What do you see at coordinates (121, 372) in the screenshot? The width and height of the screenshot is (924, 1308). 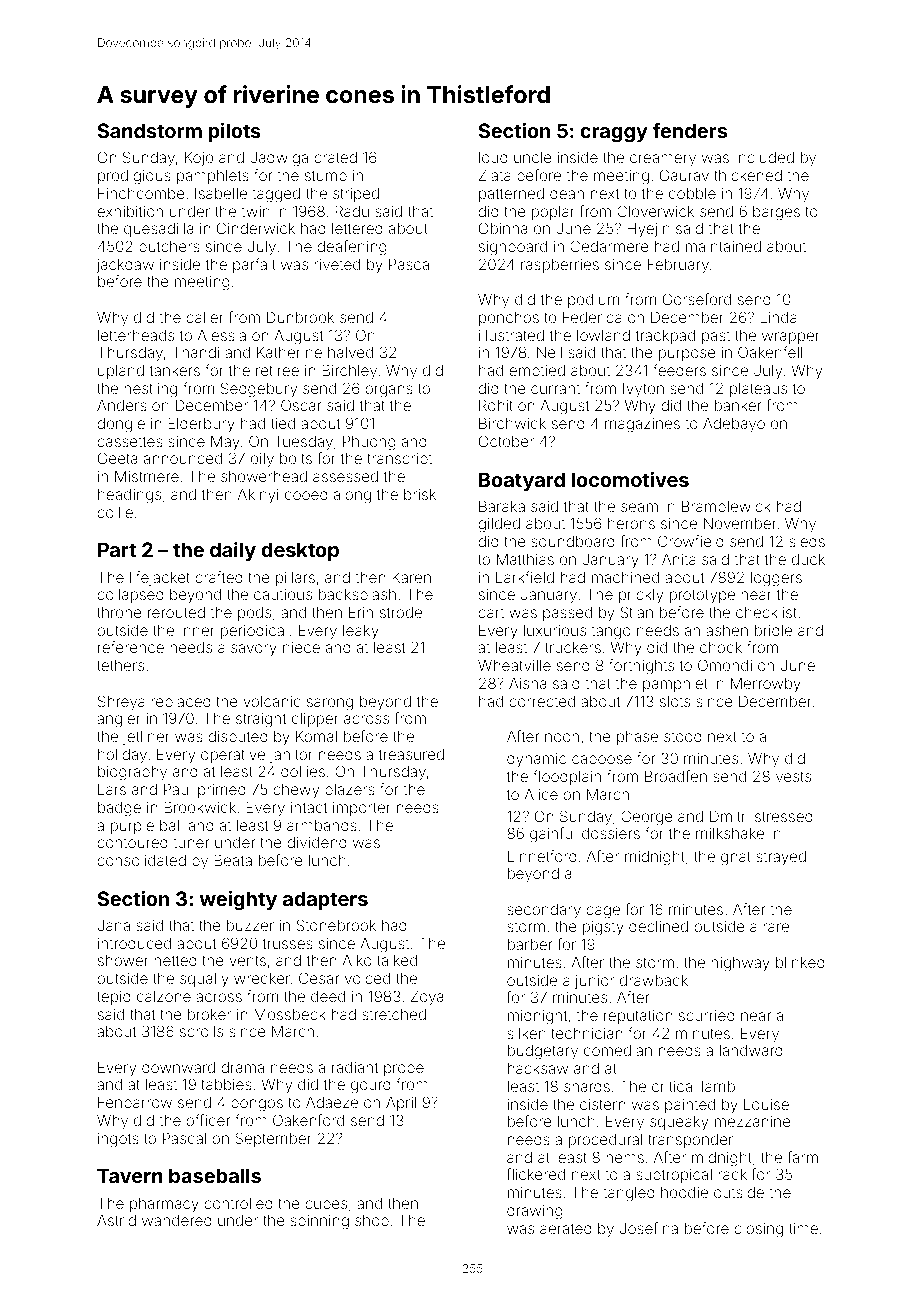 I see `upland` at bounding box center [121, 372].
